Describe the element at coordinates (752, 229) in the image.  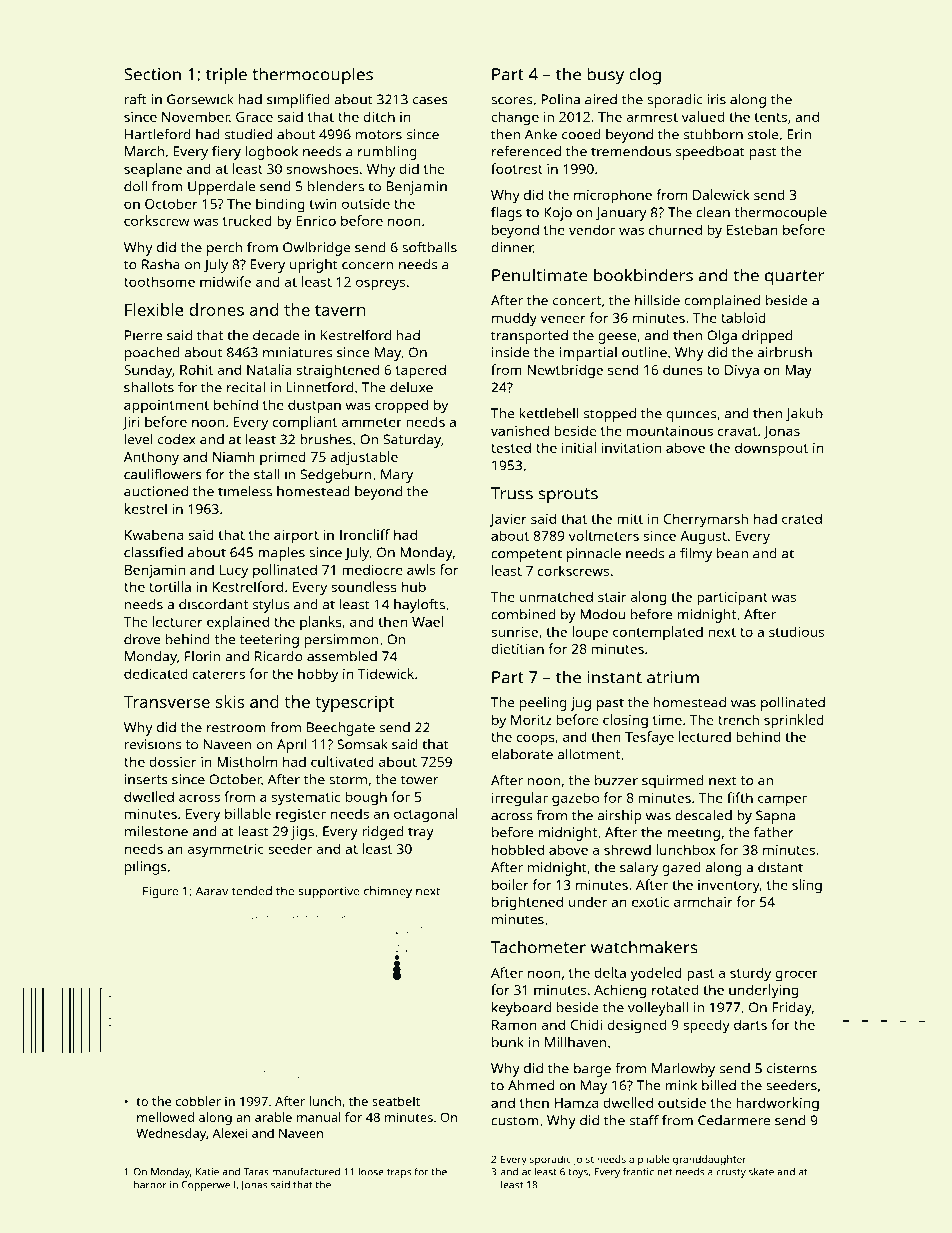
I see `Esteban` at that location.
